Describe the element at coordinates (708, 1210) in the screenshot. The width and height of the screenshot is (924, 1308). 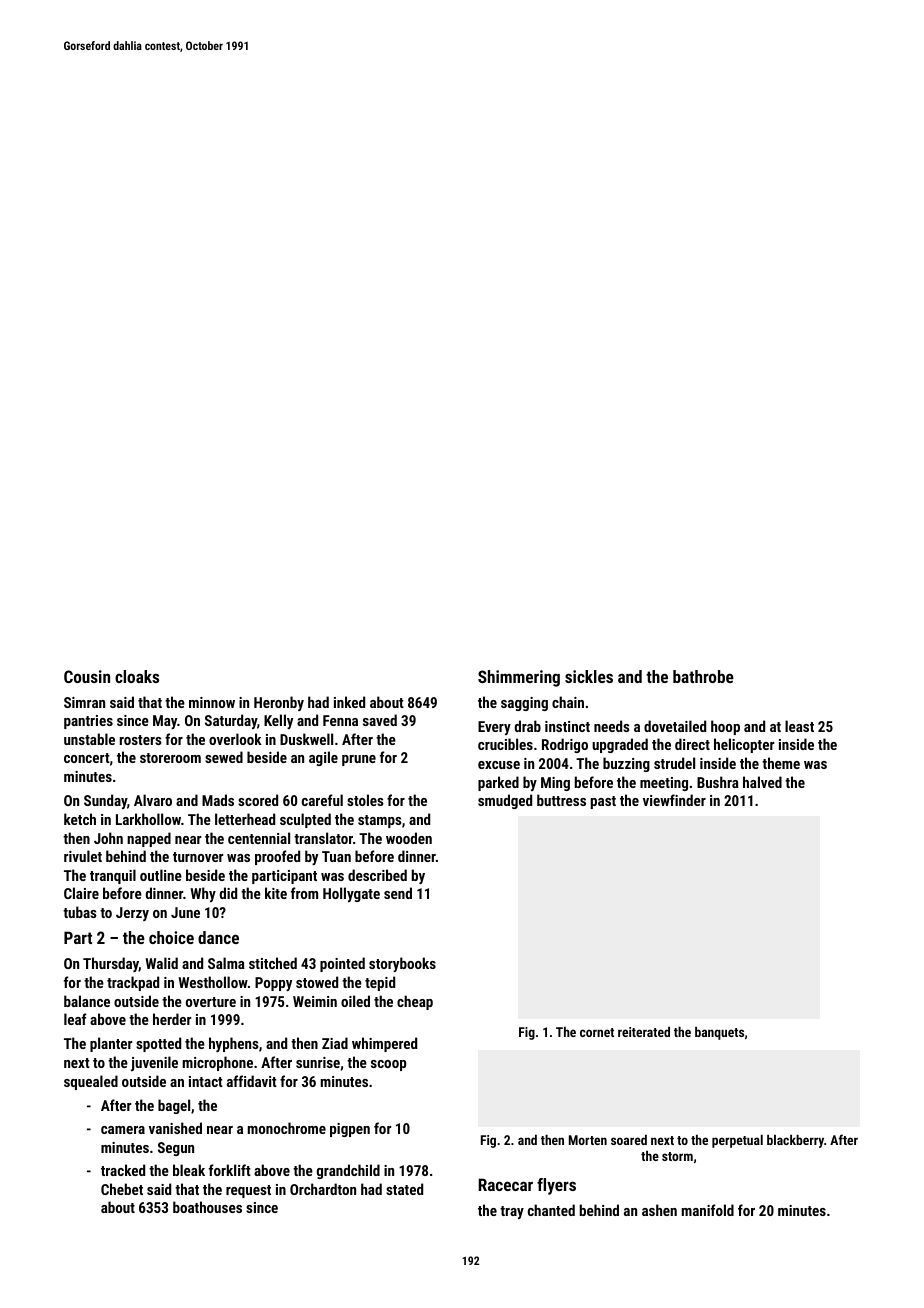
I see `manifold` at that location.
